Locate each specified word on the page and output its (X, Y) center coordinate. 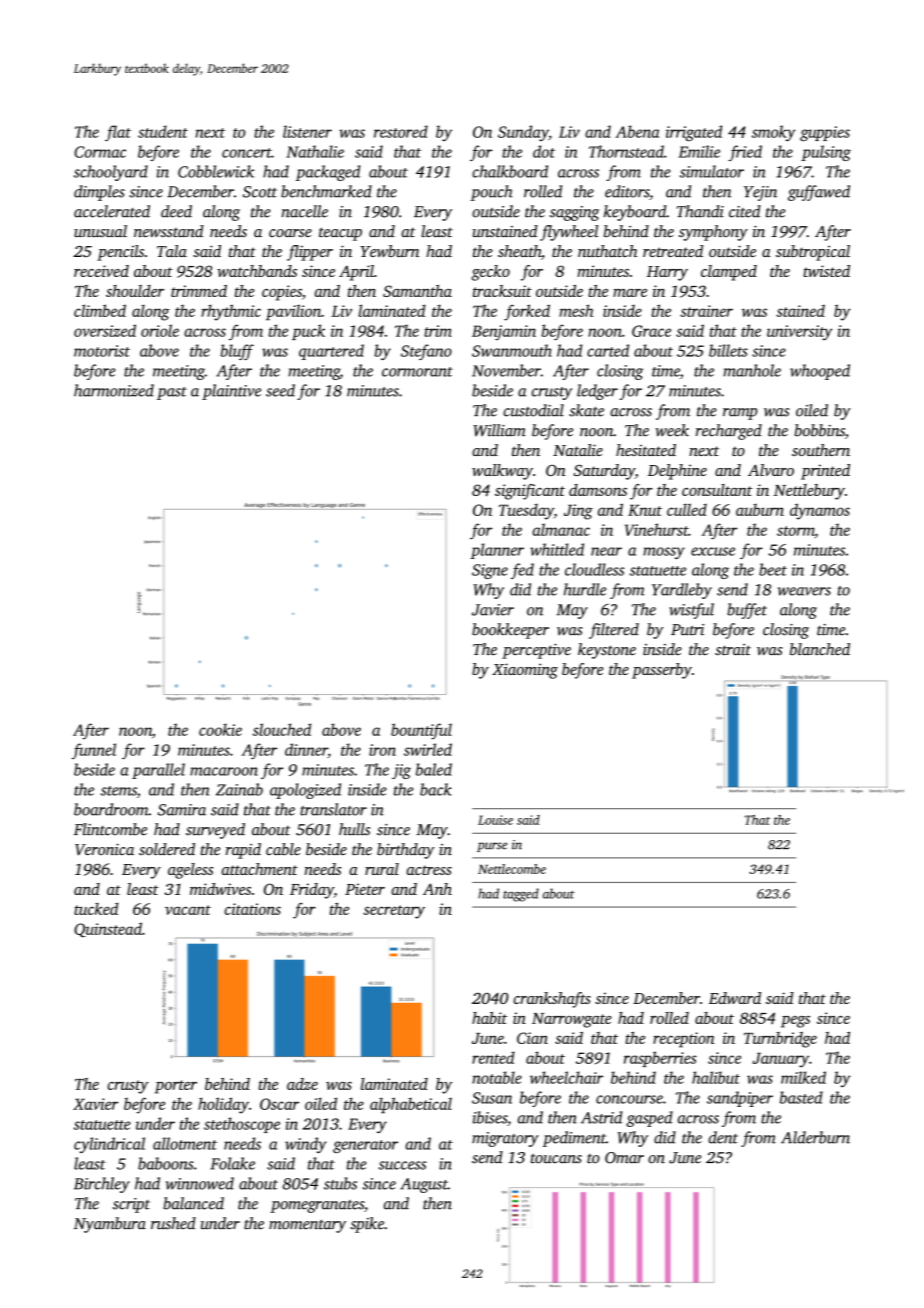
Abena (637, 131)
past (172, 393)
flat (118, 133)
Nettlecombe (512, 869)
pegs (795, 1022)
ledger (597, 392)
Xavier (95, 1104)
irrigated (694, 133)
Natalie (578, 450)
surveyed (215, 831)
